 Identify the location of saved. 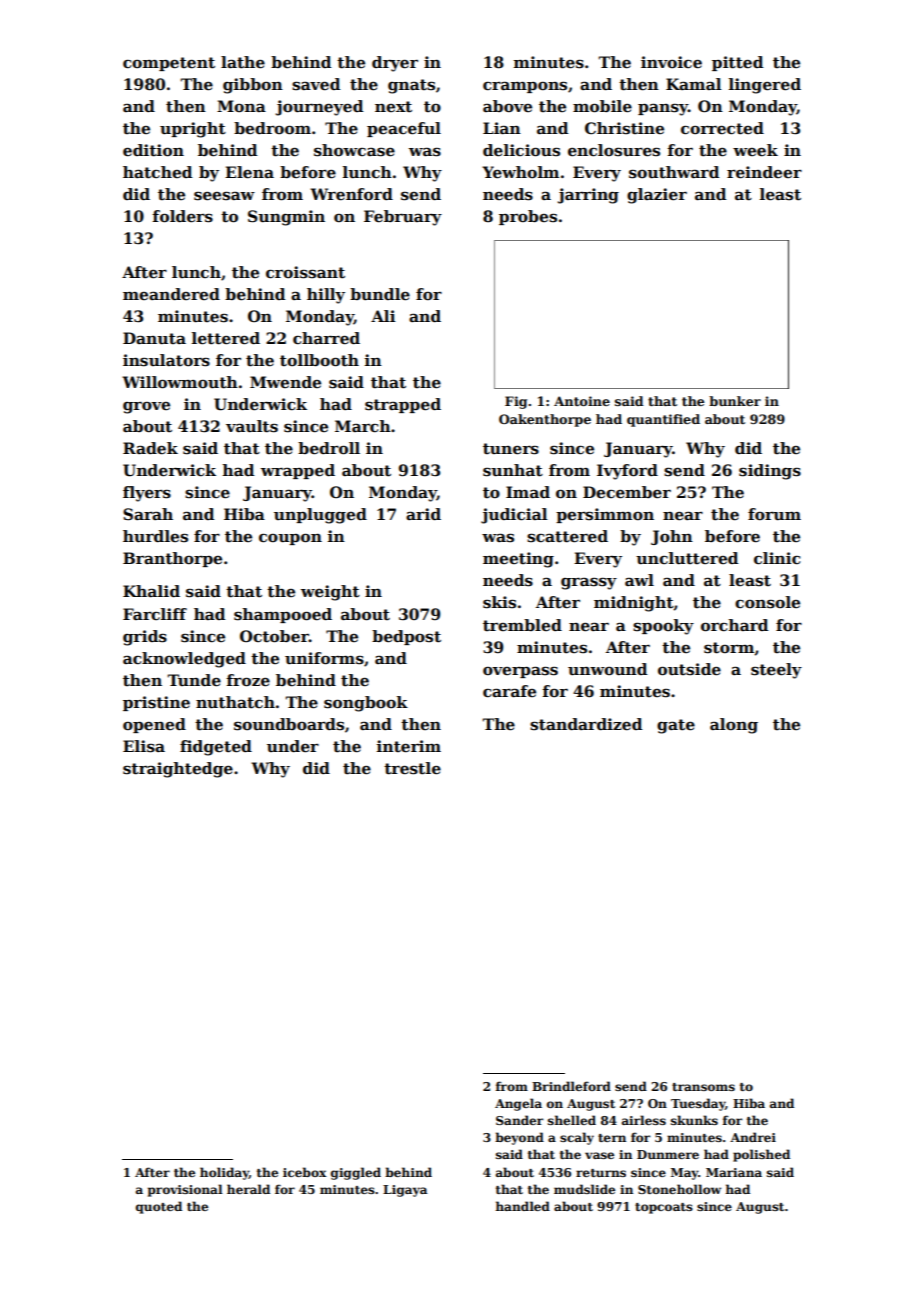
(316, 84).
